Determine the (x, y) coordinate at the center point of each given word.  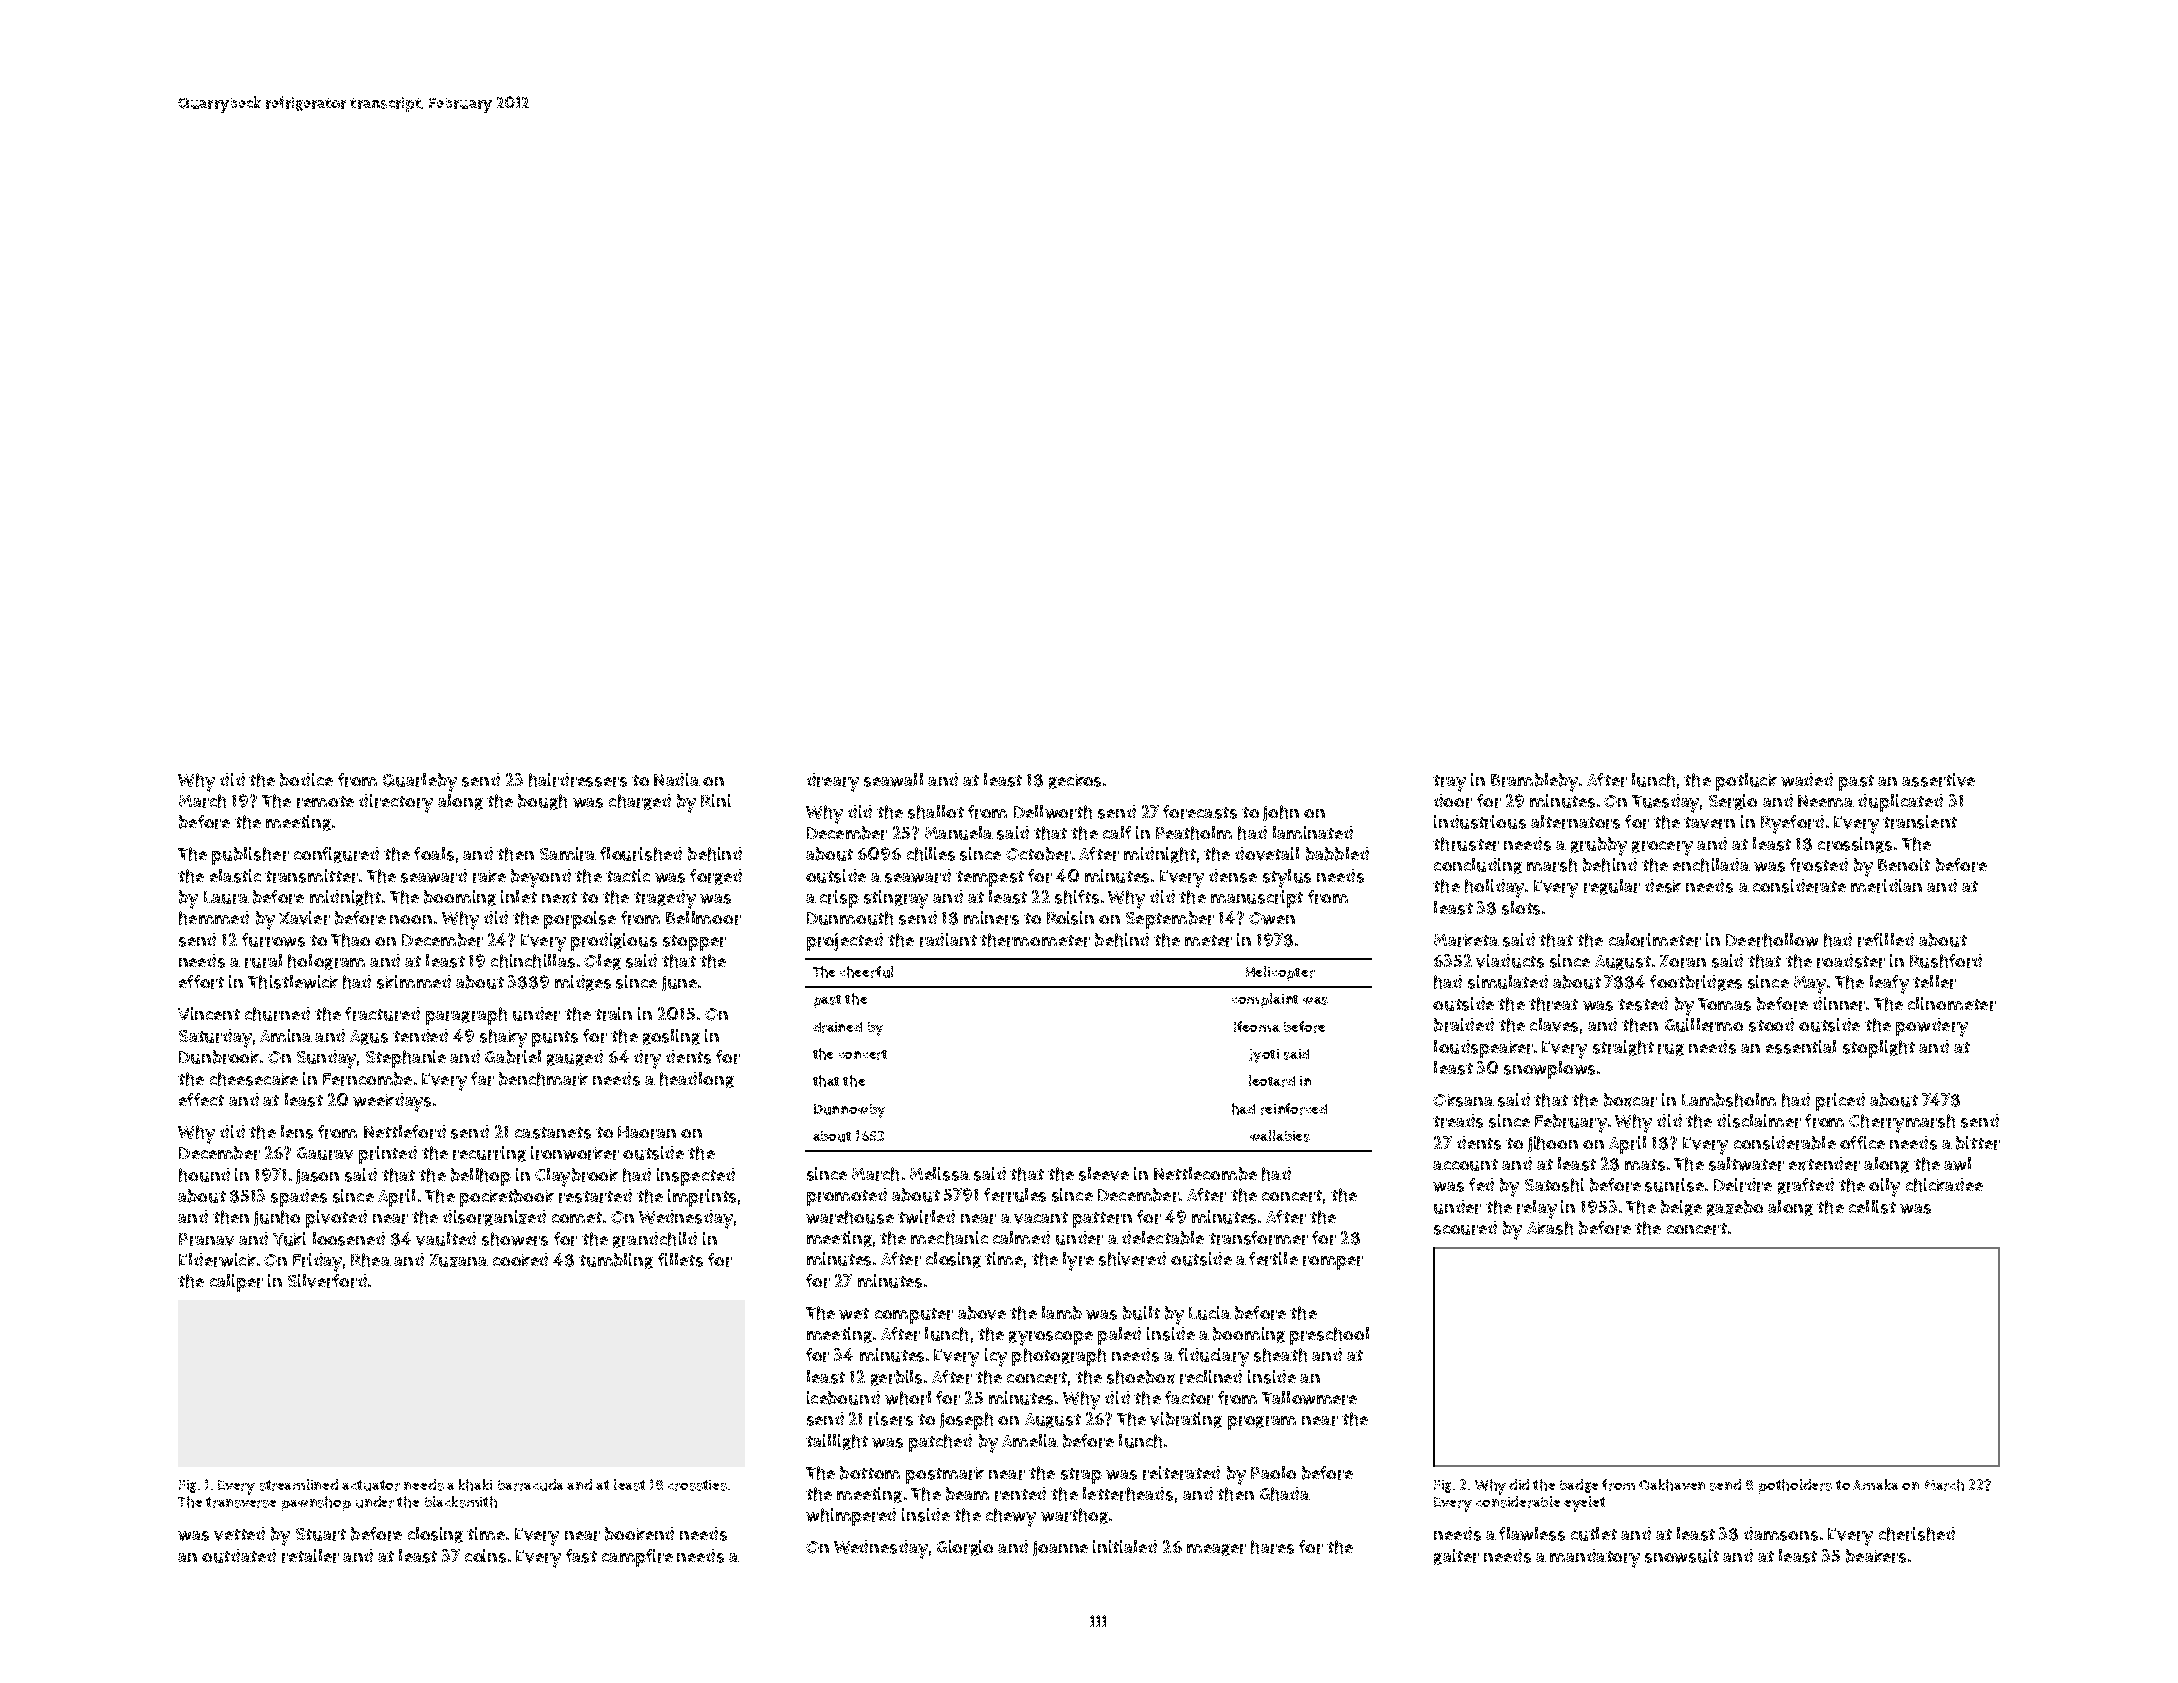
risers (891, 1419)
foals (434, 854)
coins (485, 1556)
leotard (1272, 1081)
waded (1807, 780)
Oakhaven (1672, 1485)
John (1281, 813)
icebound (843, 1398)
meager (1216, 1550)
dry (647, 1059)
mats (1645, 1165)
